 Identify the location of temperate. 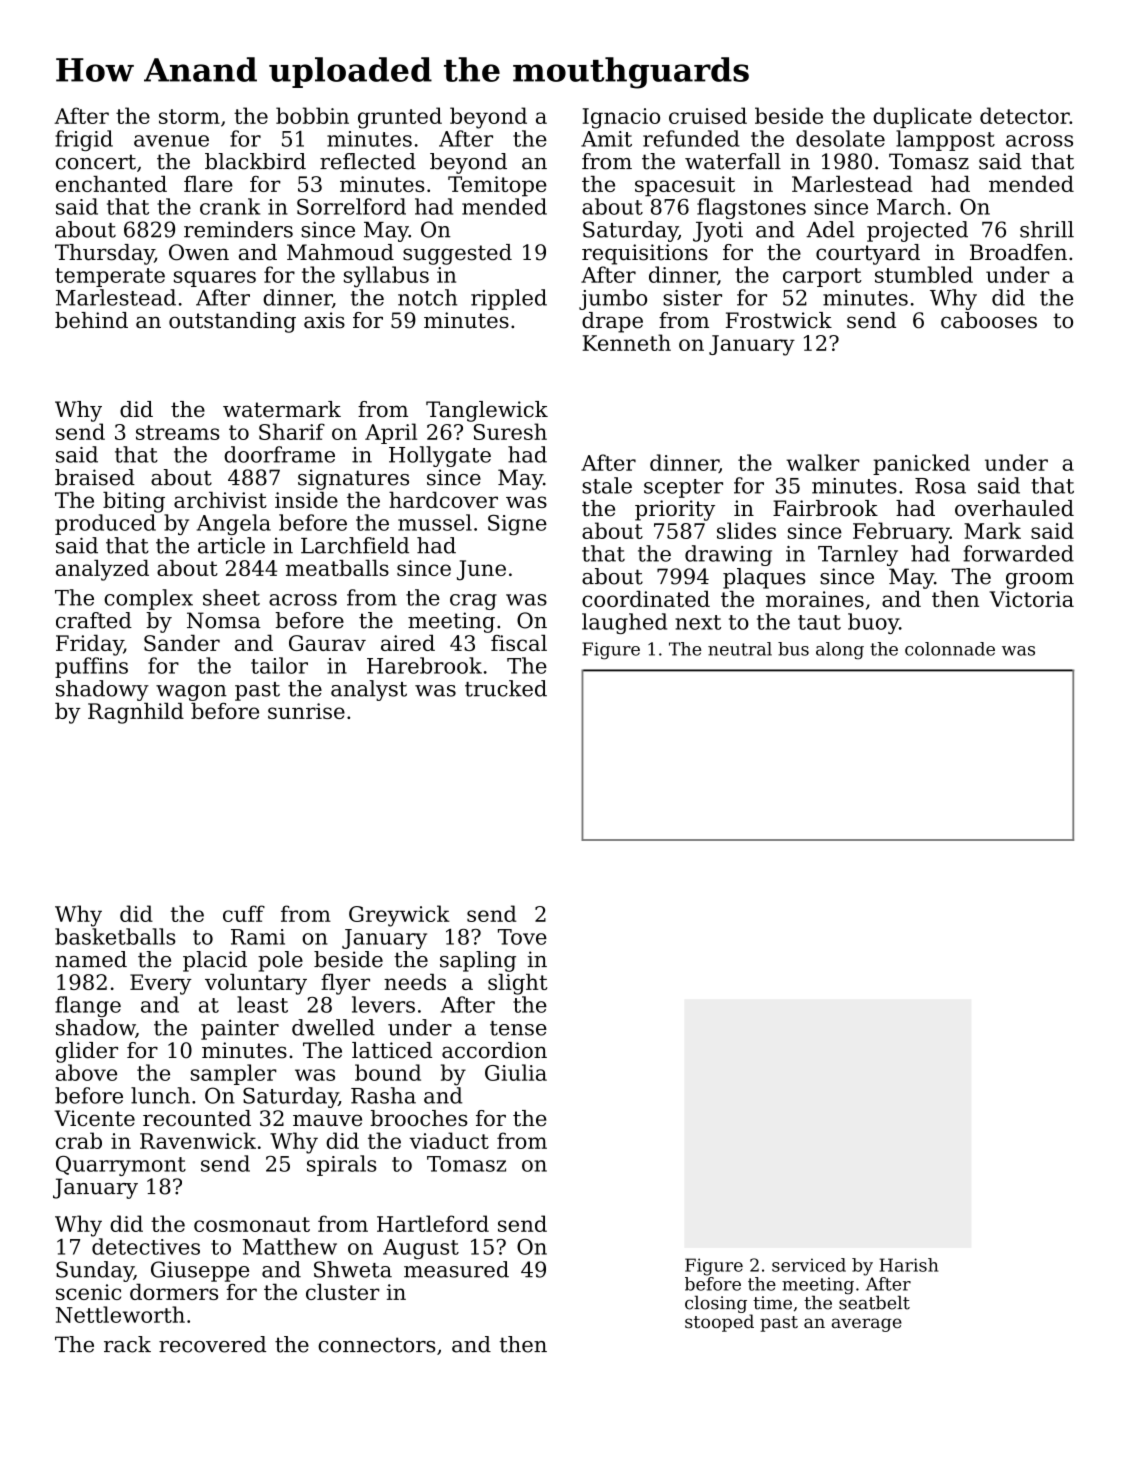
(110, 277).
